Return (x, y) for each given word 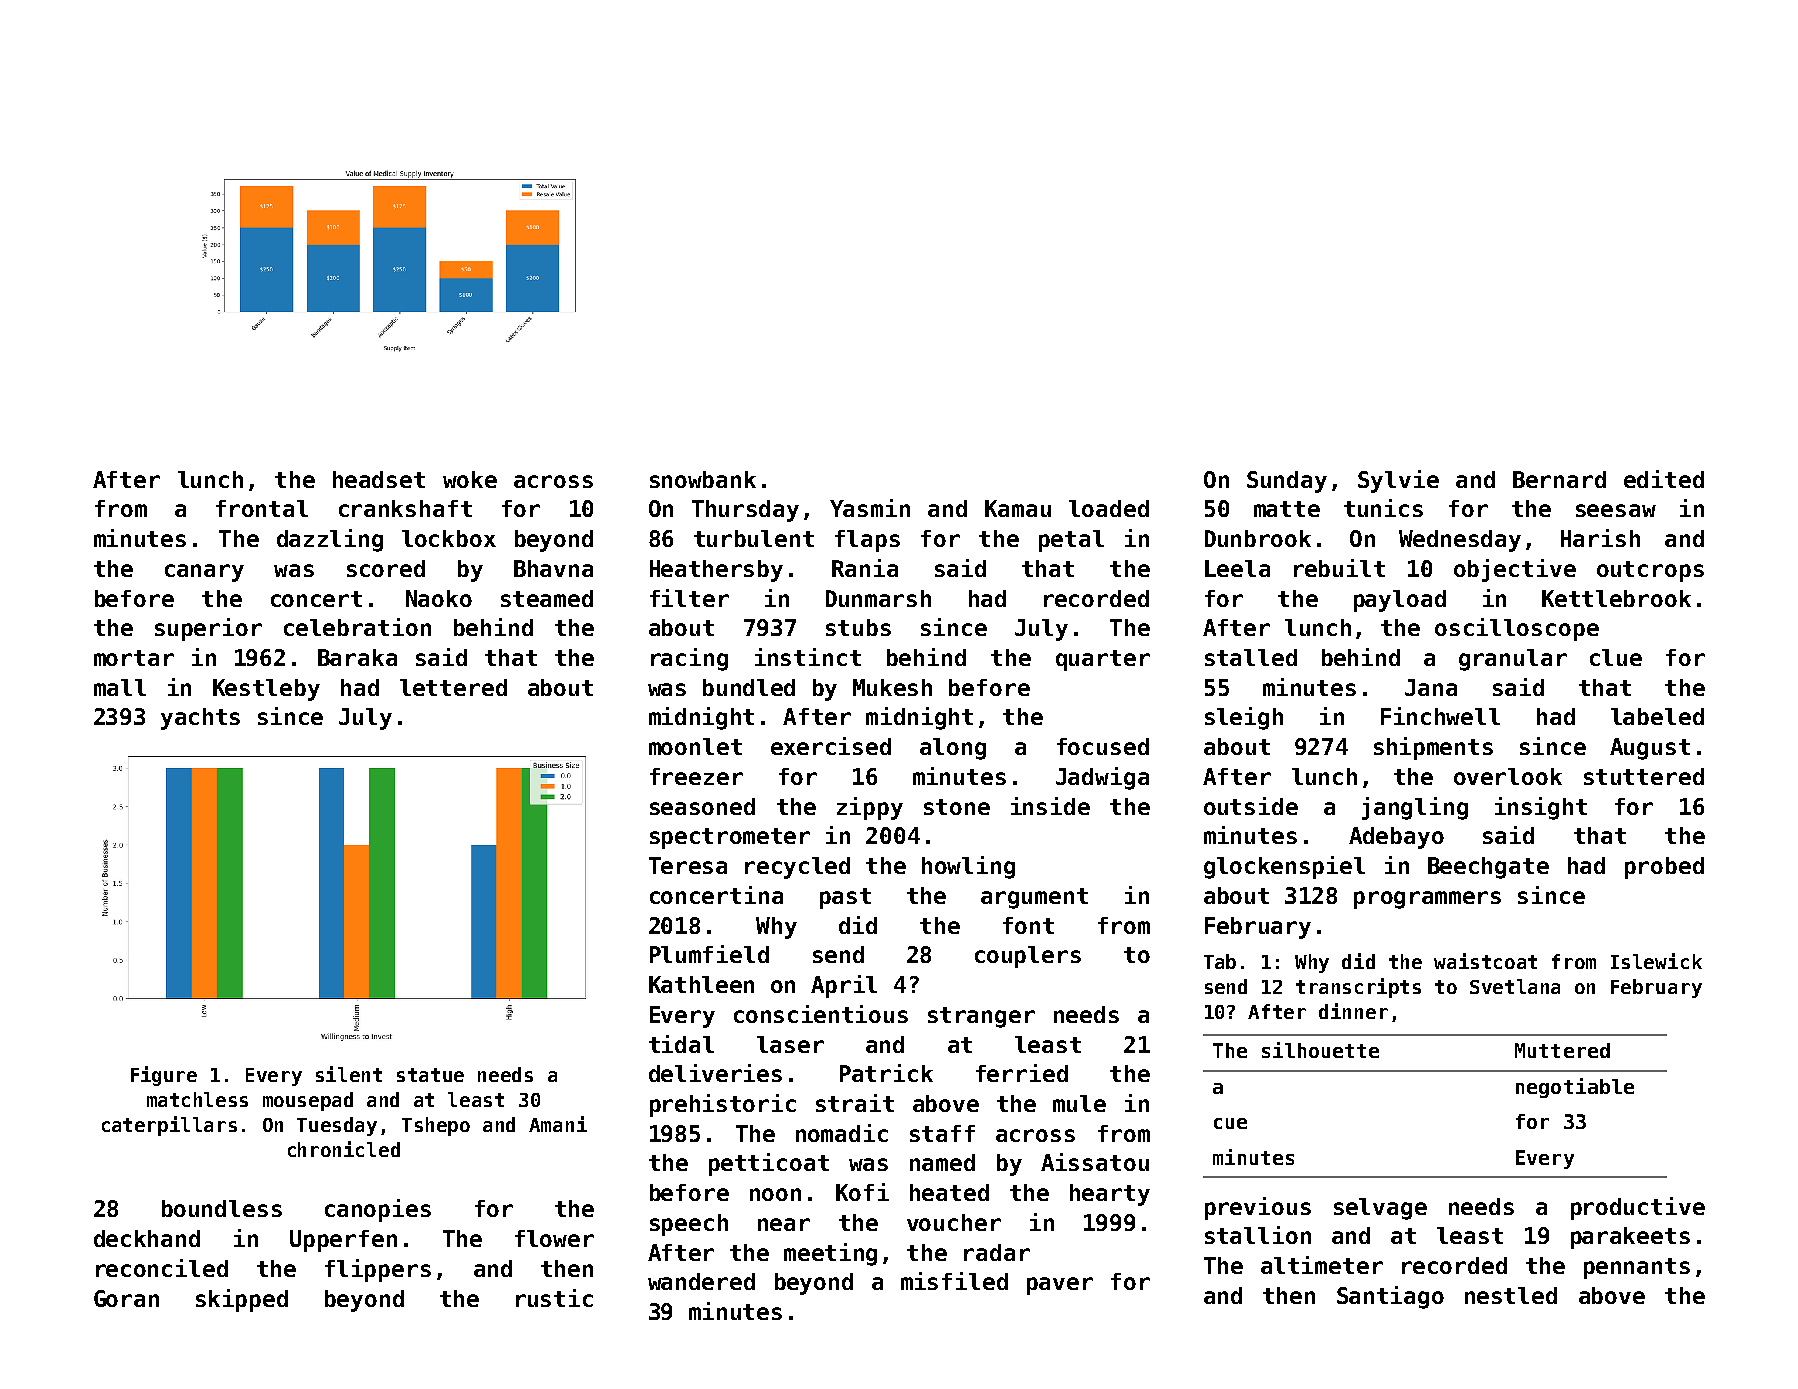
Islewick (1656, 961)
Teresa (688, 865)
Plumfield (709, 954)
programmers (1427, 900)
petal (1071, 541)
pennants (1637, 1268)
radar (997, 1252)
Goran (126, 1298)
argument (1034, 898)
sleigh (1244, 718)
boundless (222, 1208)
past (845, 898)
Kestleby (266, 690)
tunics (1383, 508)
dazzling (330, 540)
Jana (1431, 687)
